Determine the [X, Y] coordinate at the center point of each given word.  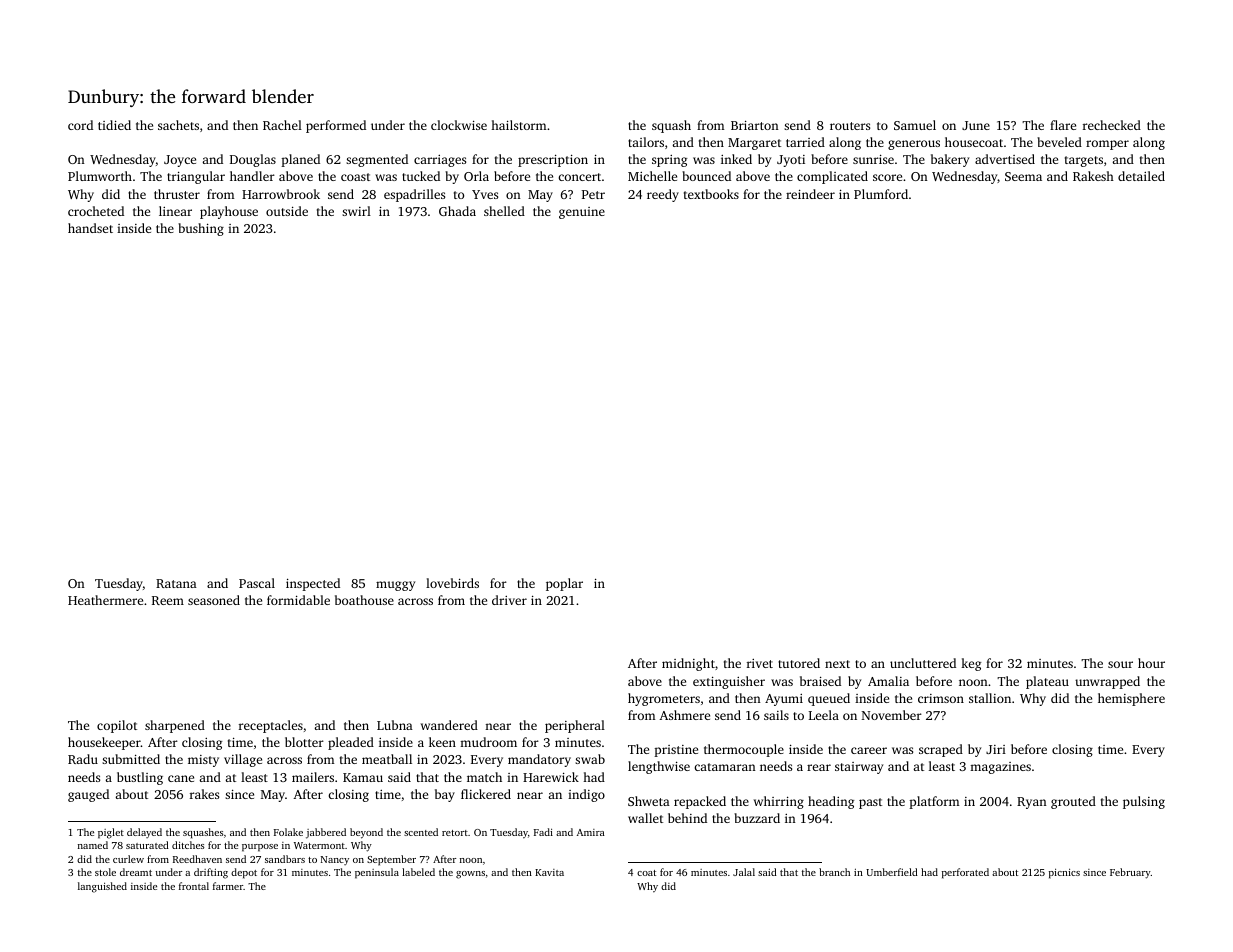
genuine [582, 213]
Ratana [176, 583]
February [1130, 873]
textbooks [711, 194]
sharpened [175, 726]
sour [1120, 664]
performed [336, 126]
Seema [1023, 176]
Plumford [881, 194]
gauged [88, 795]
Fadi [543, 832]
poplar [564, 584]
